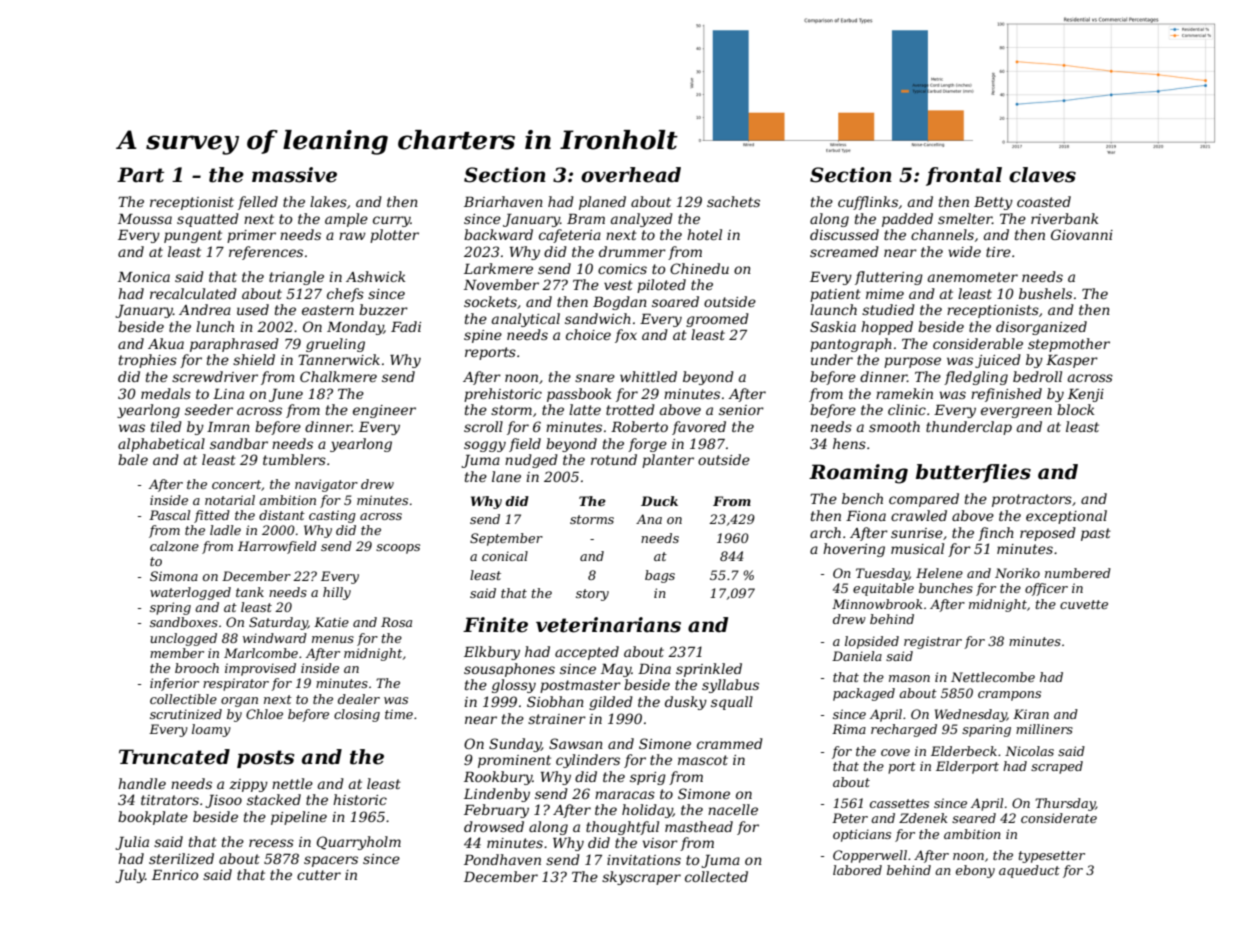 The height and width of the image is (952, 1233). I want to click on curry, so click(392, 221).
